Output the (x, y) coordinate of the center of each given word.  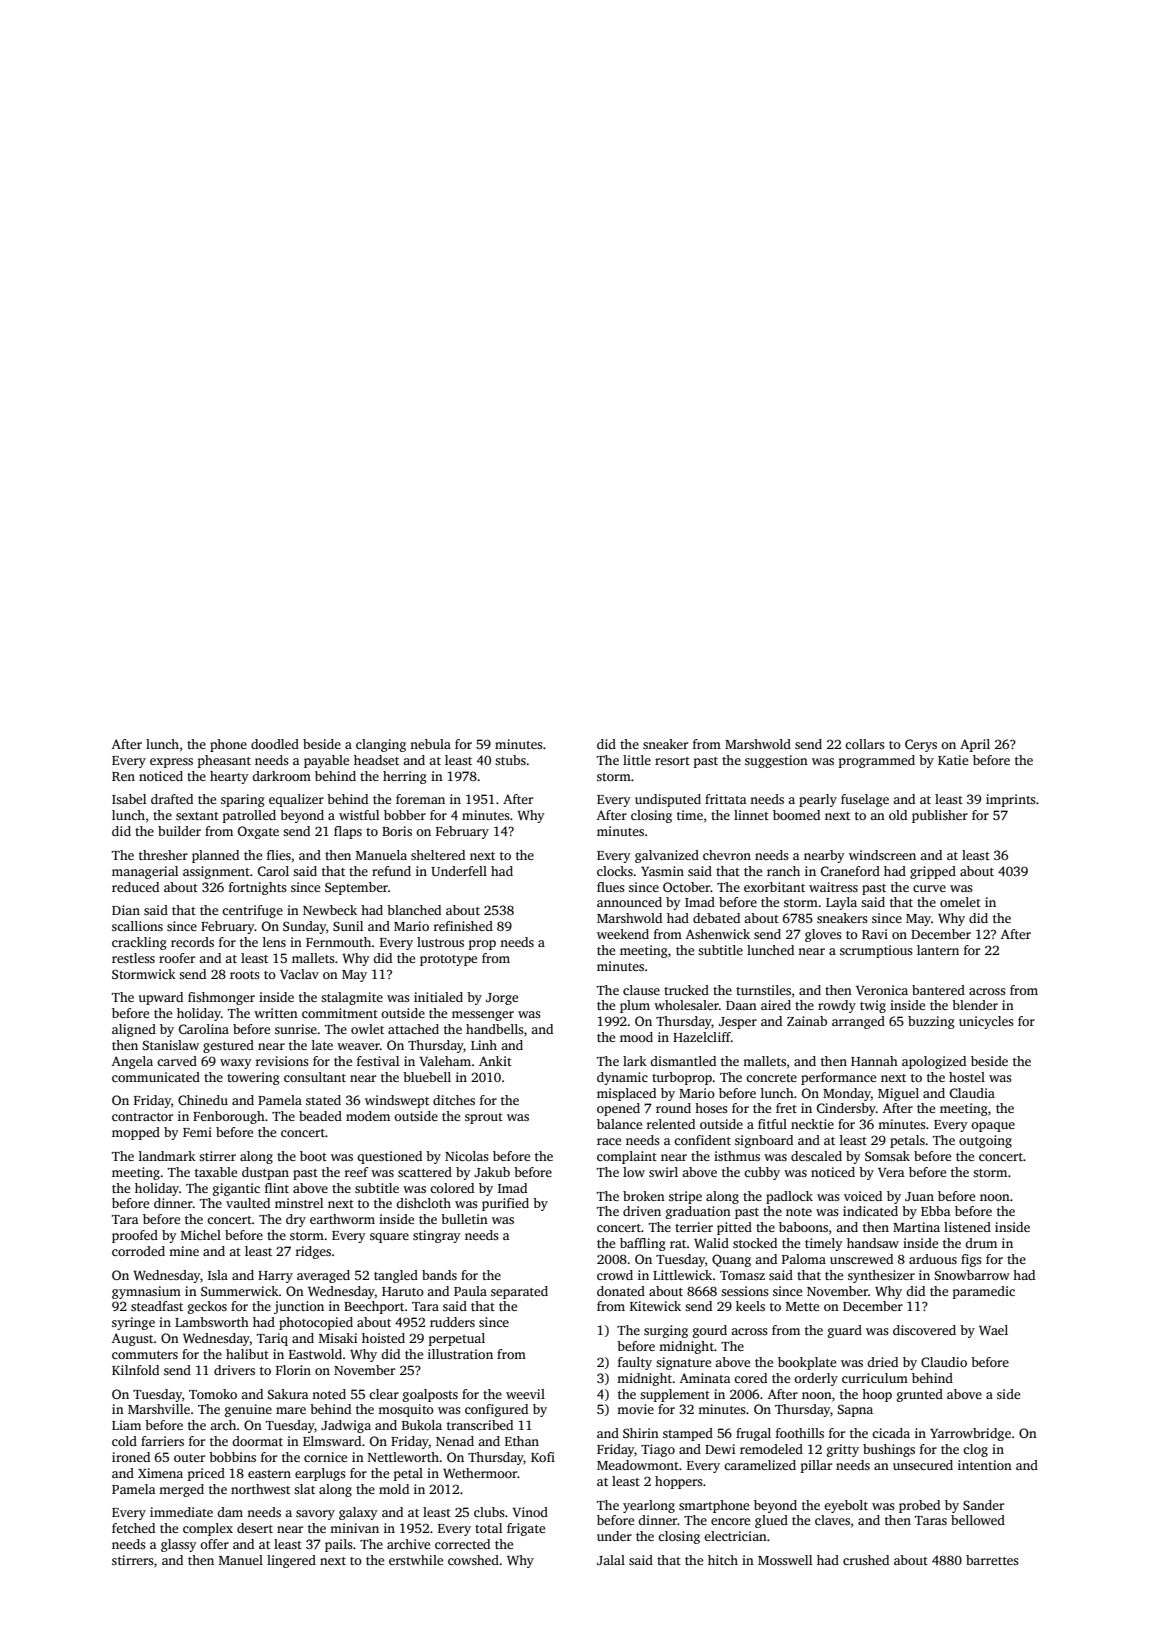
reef (356, 1172)
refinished (463, 926)
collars (865, 744)
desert (255, 1528)
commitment (340, 1013)
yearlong (649, 1506)
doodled (275, 744)
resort (672, 761)
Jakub (492, 1172)
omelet (960, 902)
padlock (789, 1197)
